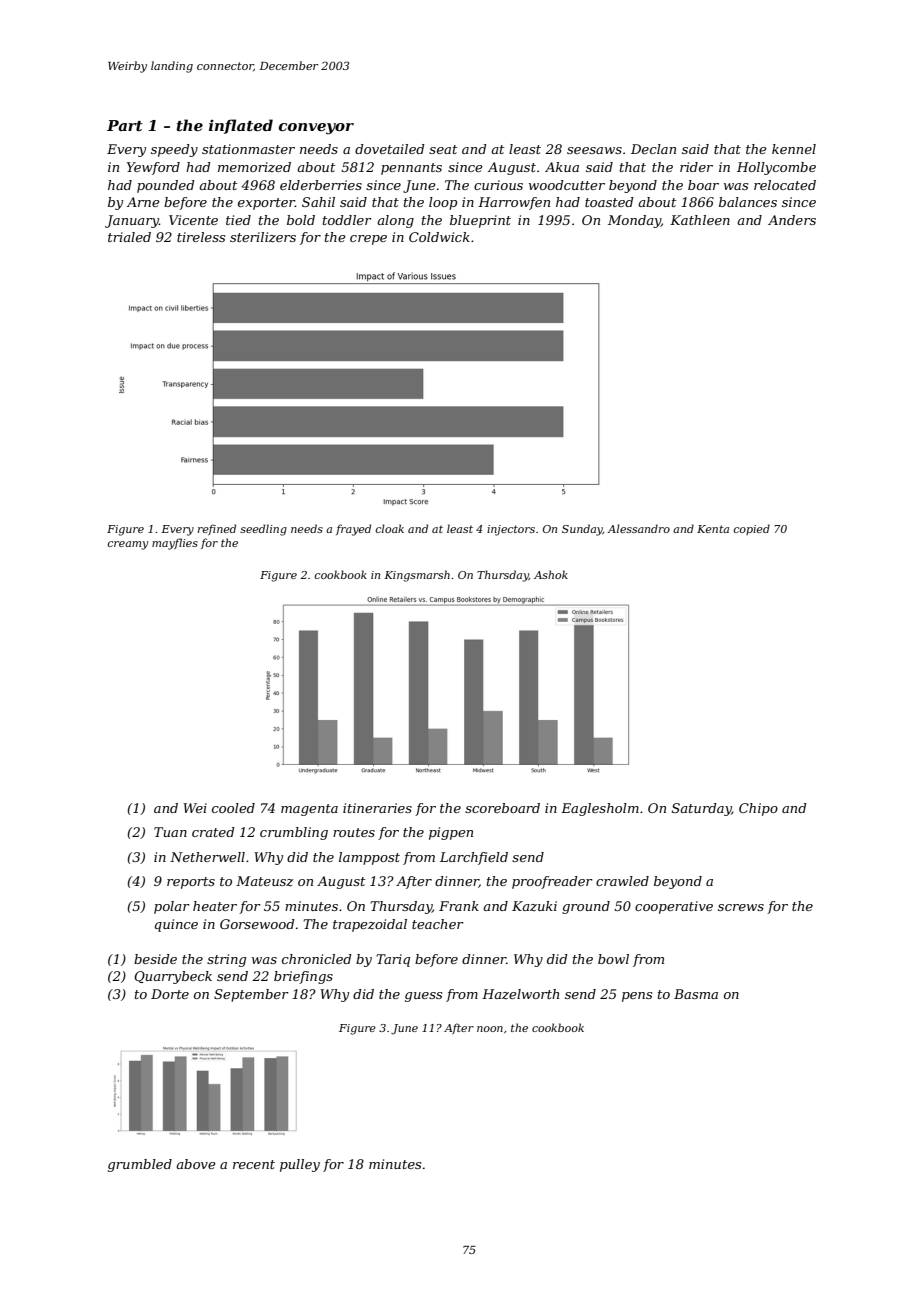 The height and width of the page is (1308, 924). I want to click on pulley, so click(300, 1165).
